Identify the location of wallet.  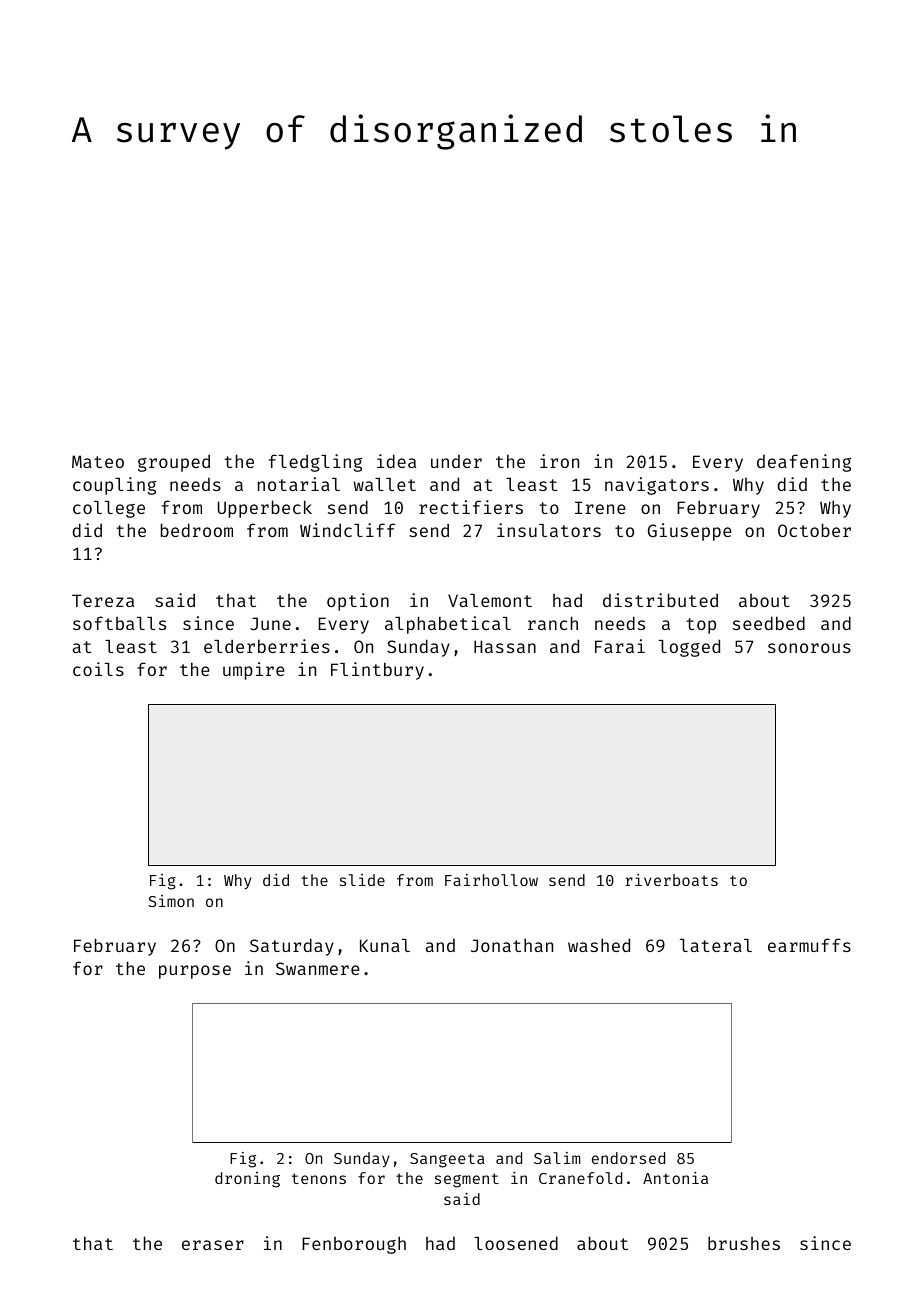
(384, 484).
